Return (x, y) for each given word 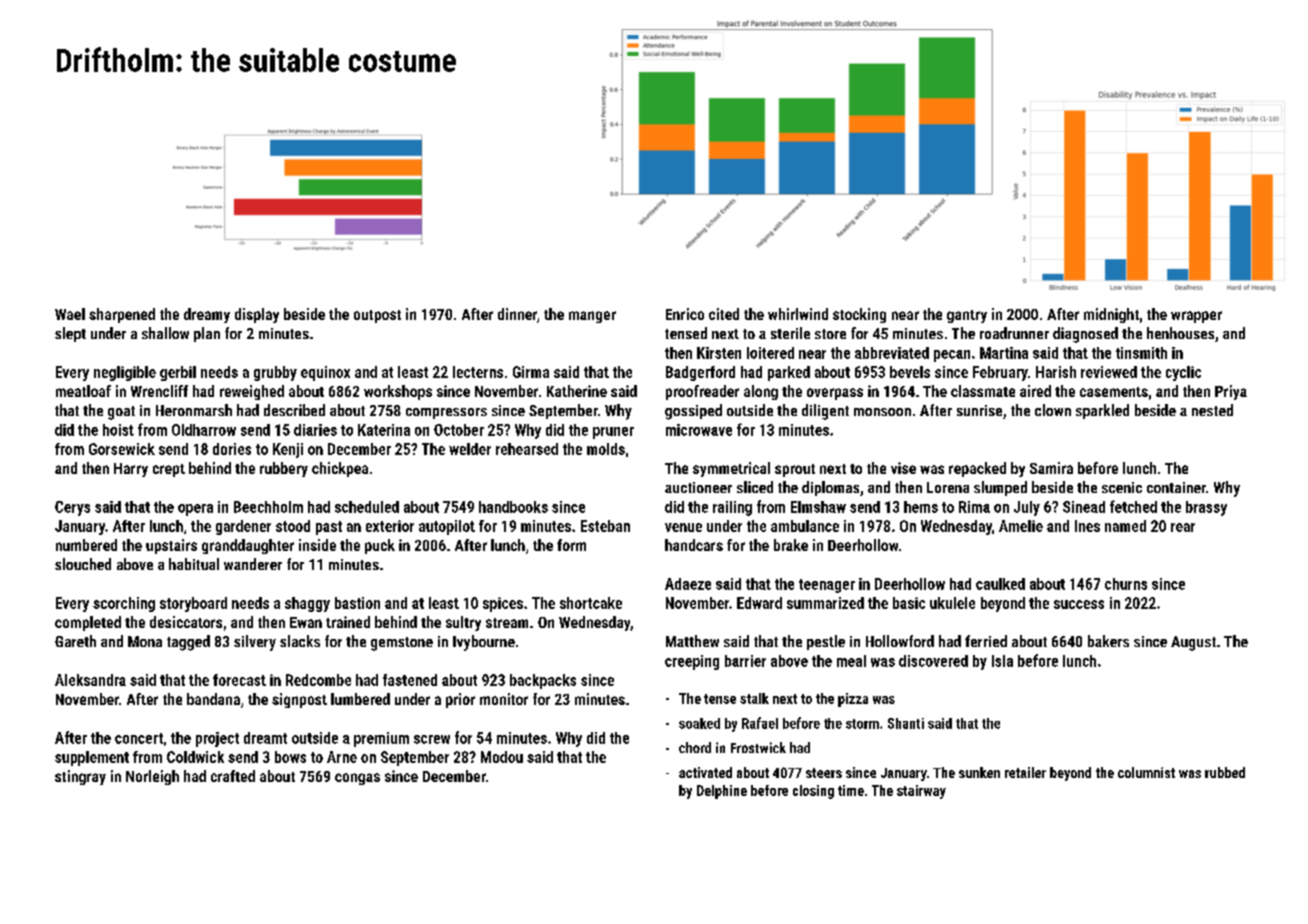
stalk (754, 698)
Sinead (1084, 507)
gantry (967, 316)
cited (724, 314)
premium (381, 739)
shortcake (591, 603)
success (1079, 604)
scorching (124, 604)
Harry (131, 470)
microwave (699, 430)
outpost (377, 316)
